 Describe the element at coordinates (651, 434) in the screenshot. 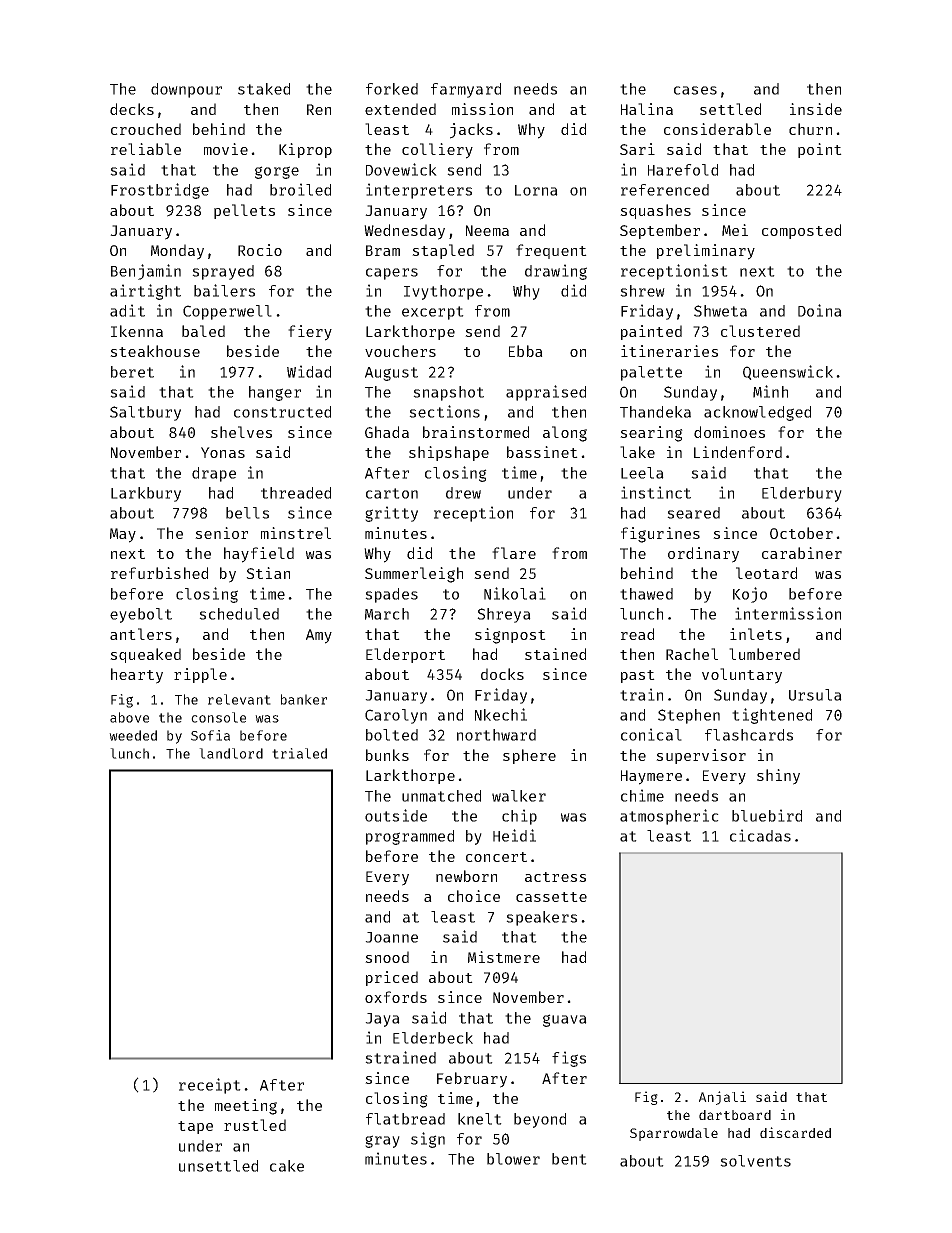

I see `searing` at that location.
